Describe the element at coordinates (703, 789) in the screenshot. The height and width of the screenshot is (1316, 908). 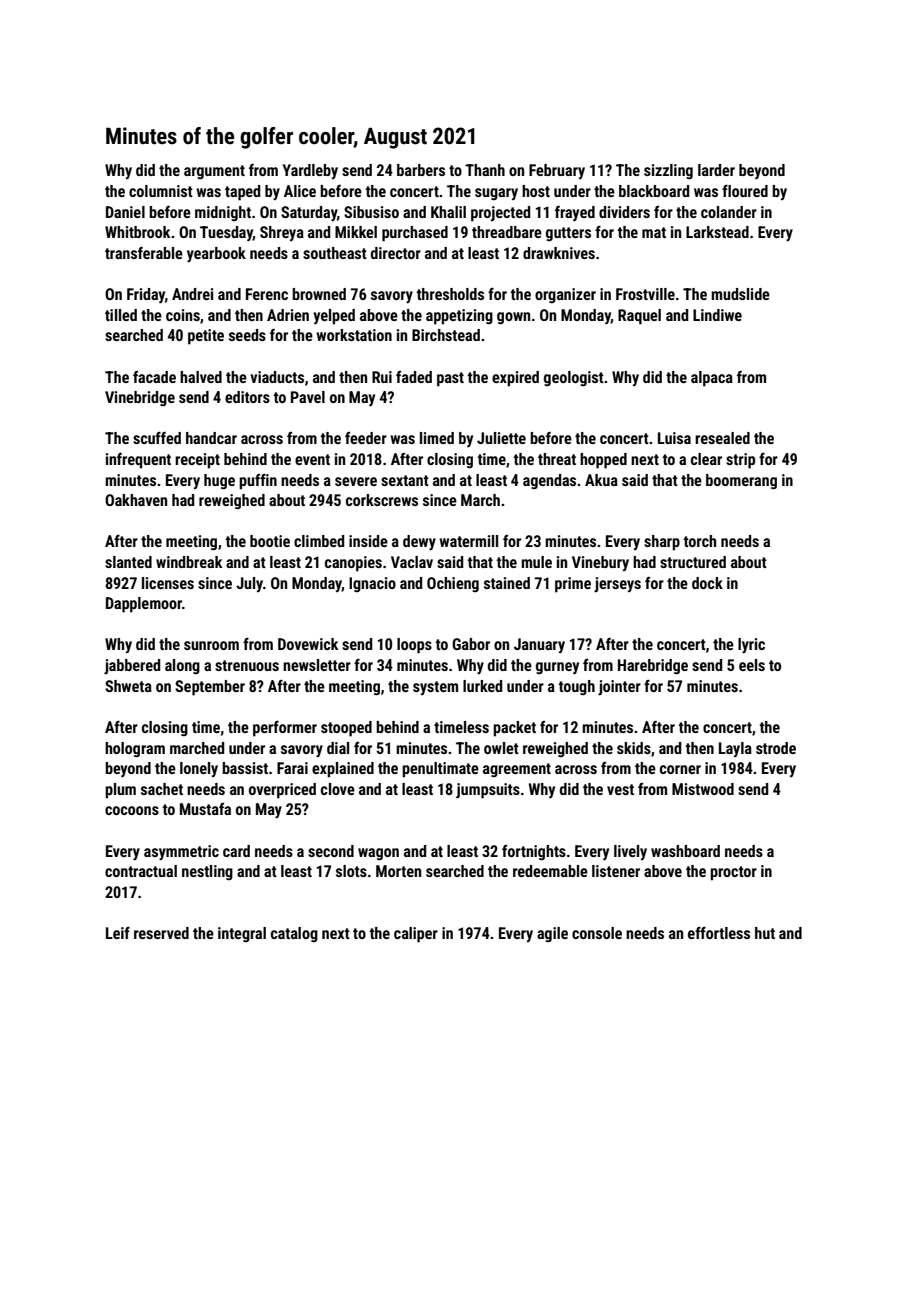
I see `Mistwood` at that location.
